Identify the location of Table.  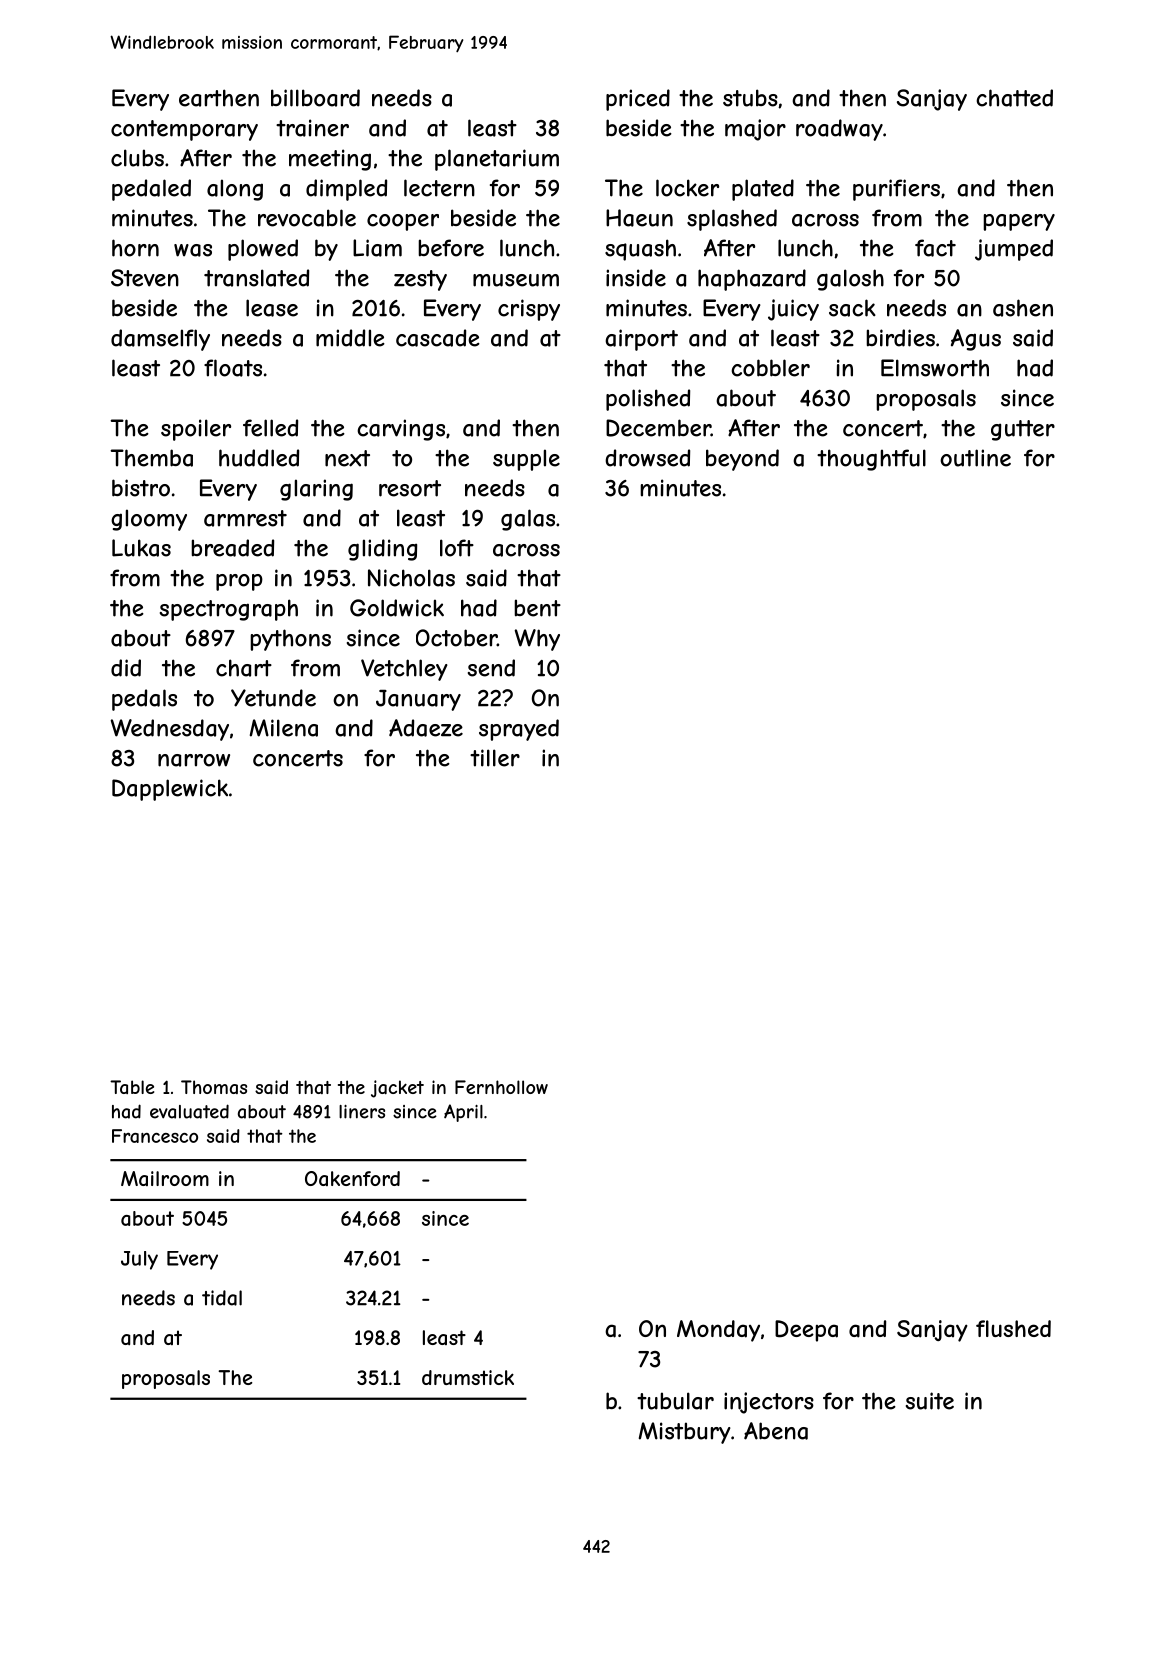
(132, 1087).
